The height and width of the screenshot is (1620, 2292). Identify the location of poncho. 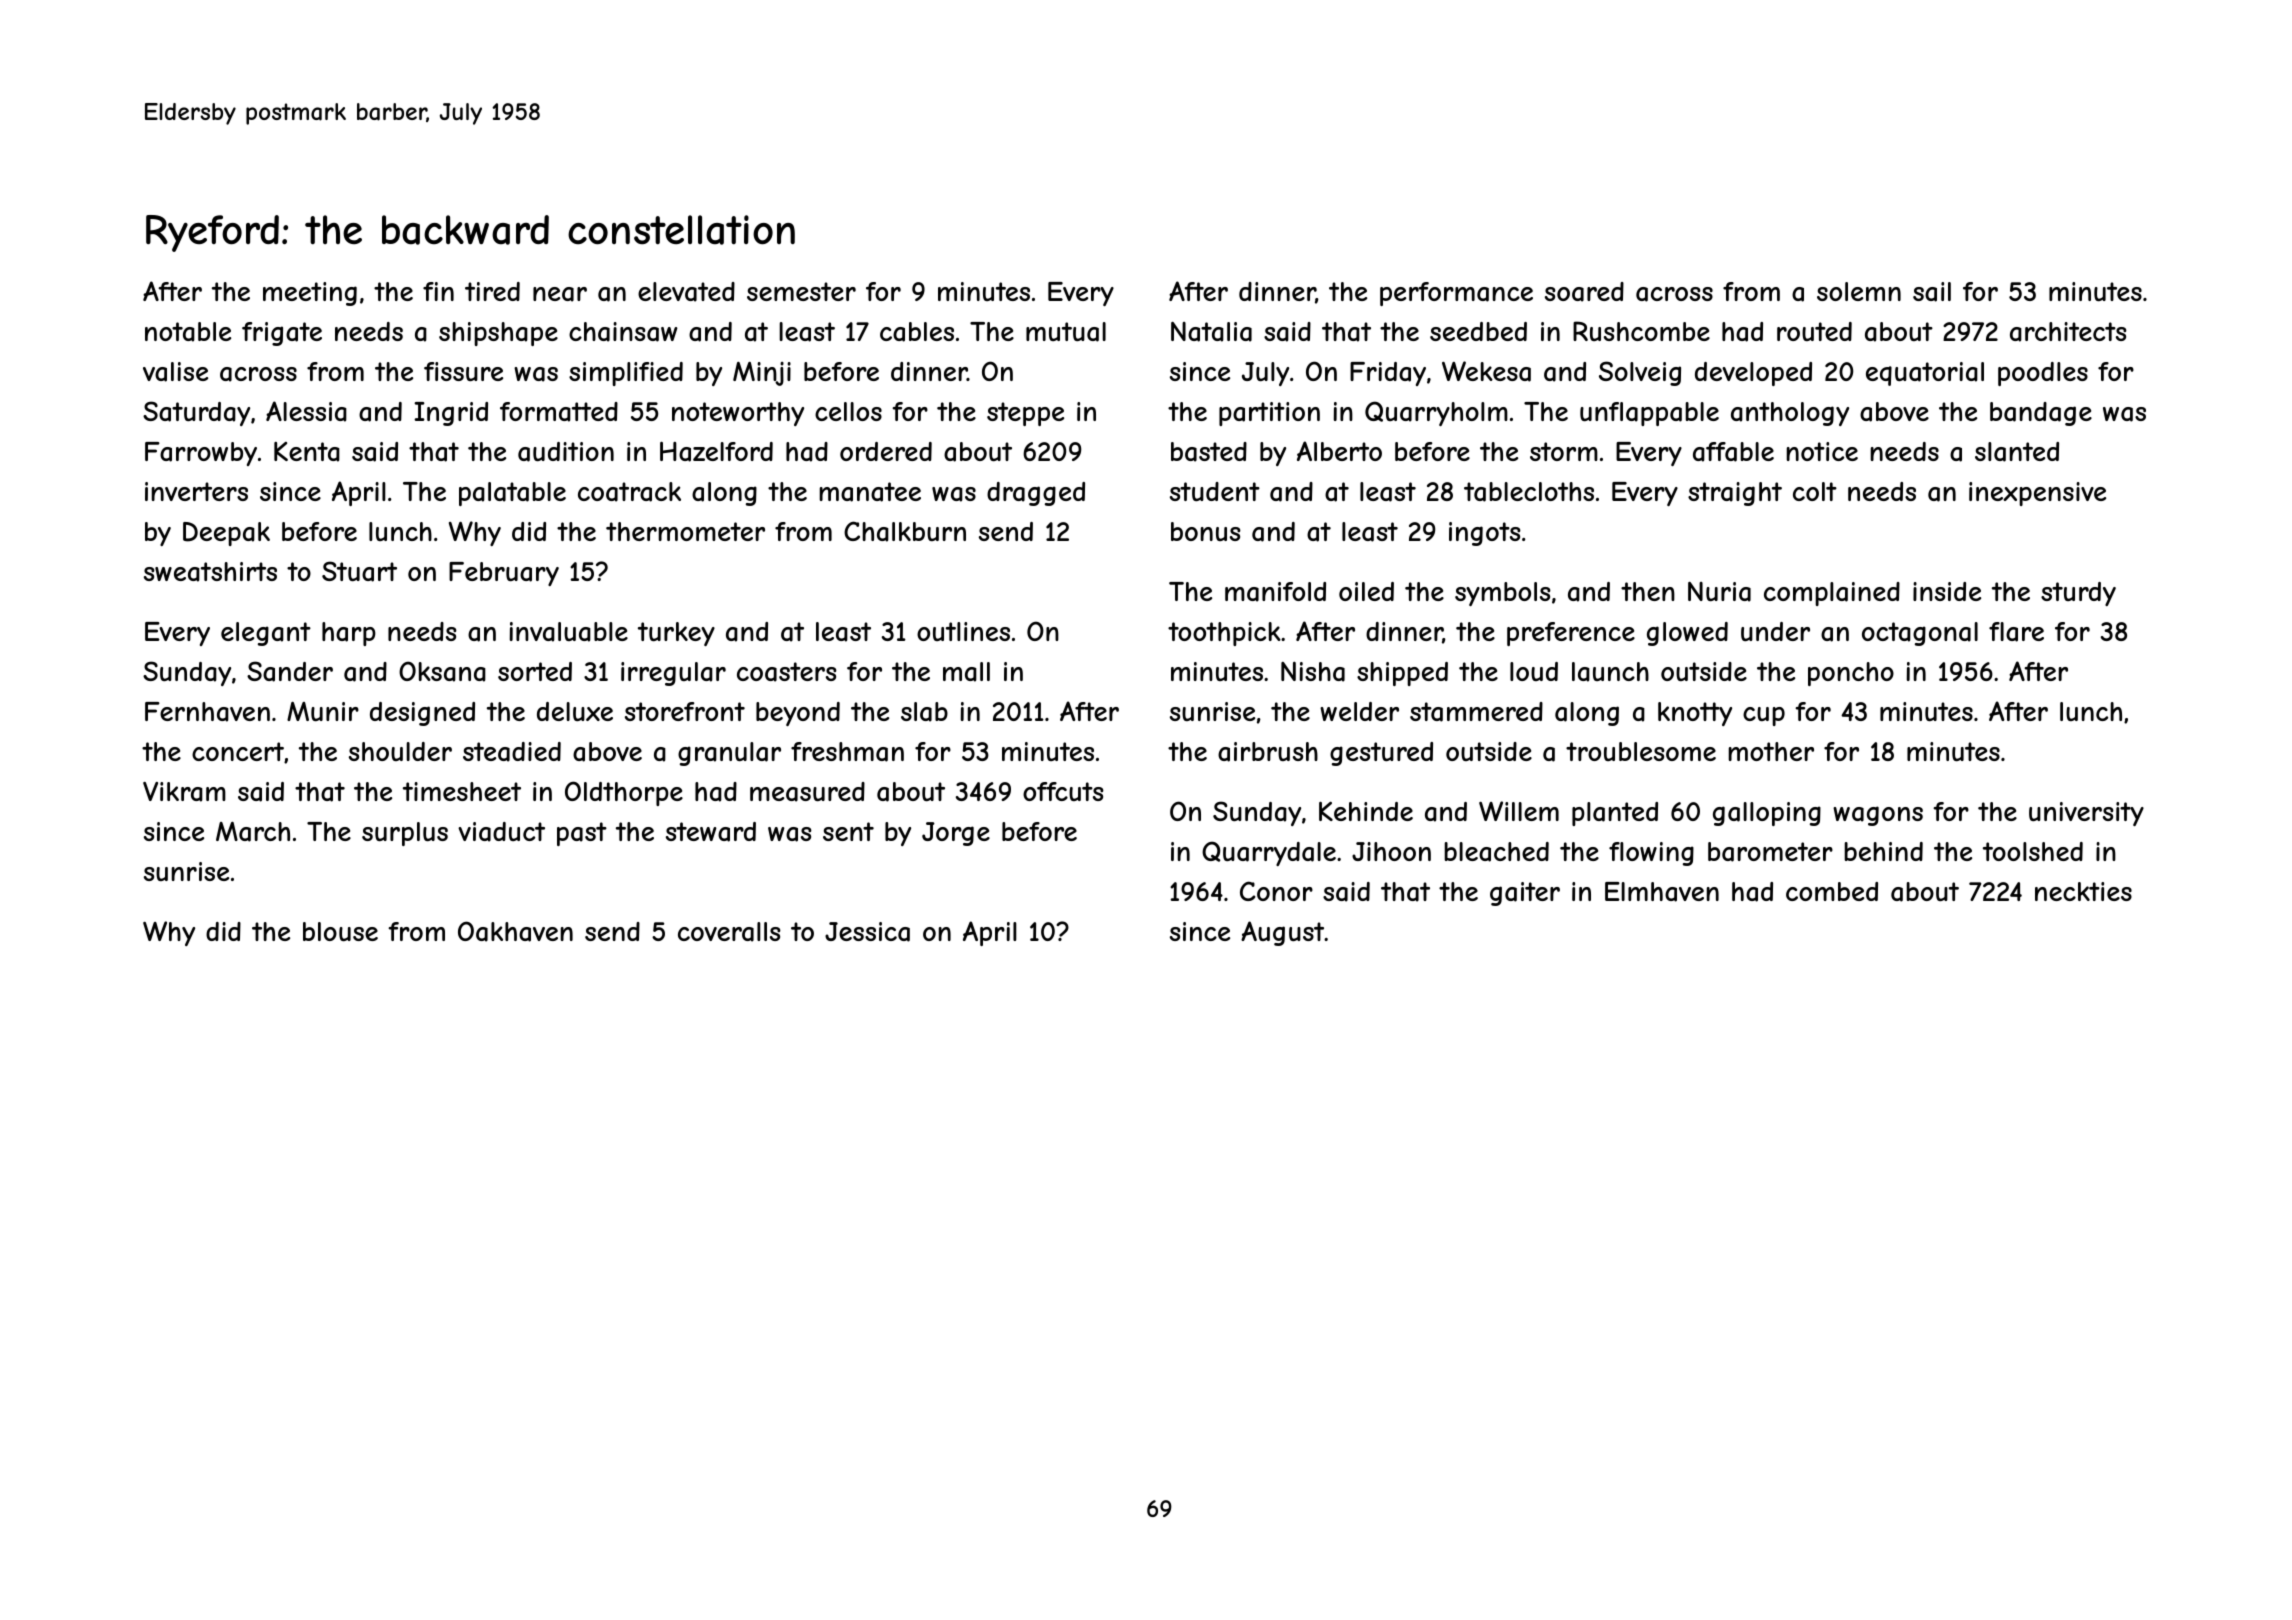
(1851, 674).
